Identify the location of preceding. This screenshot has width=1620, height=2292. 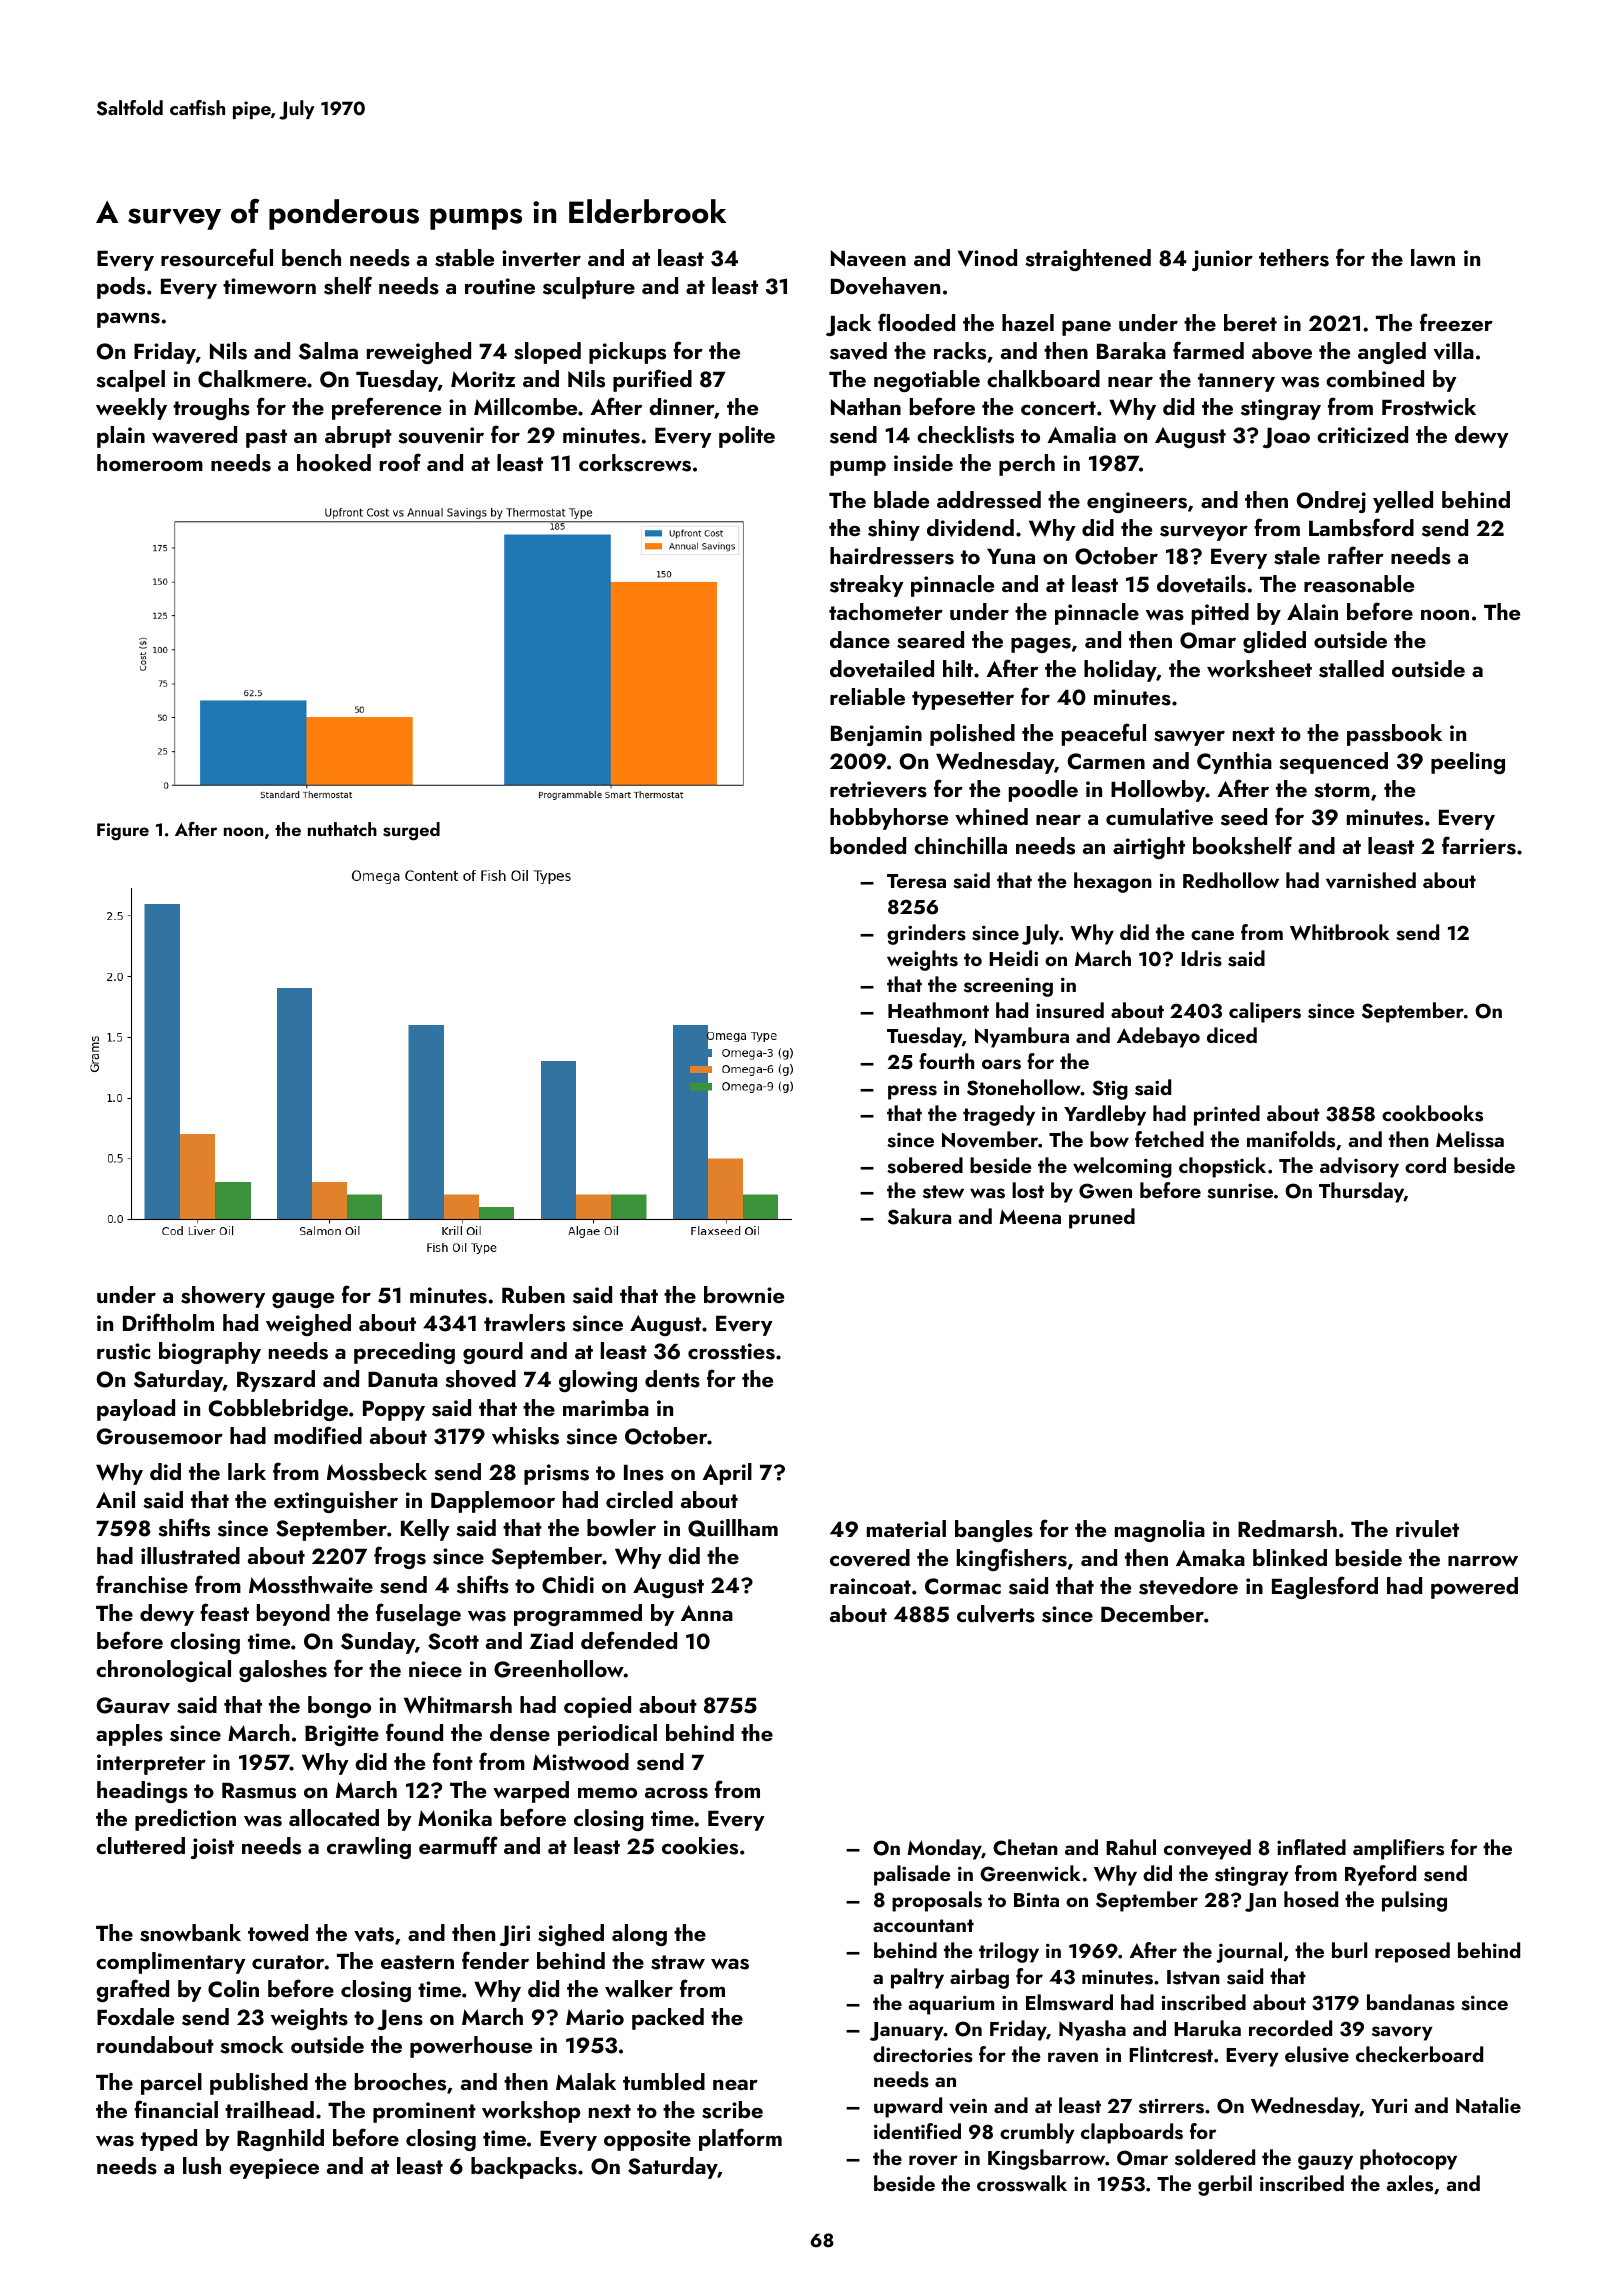
(404, 1353).
